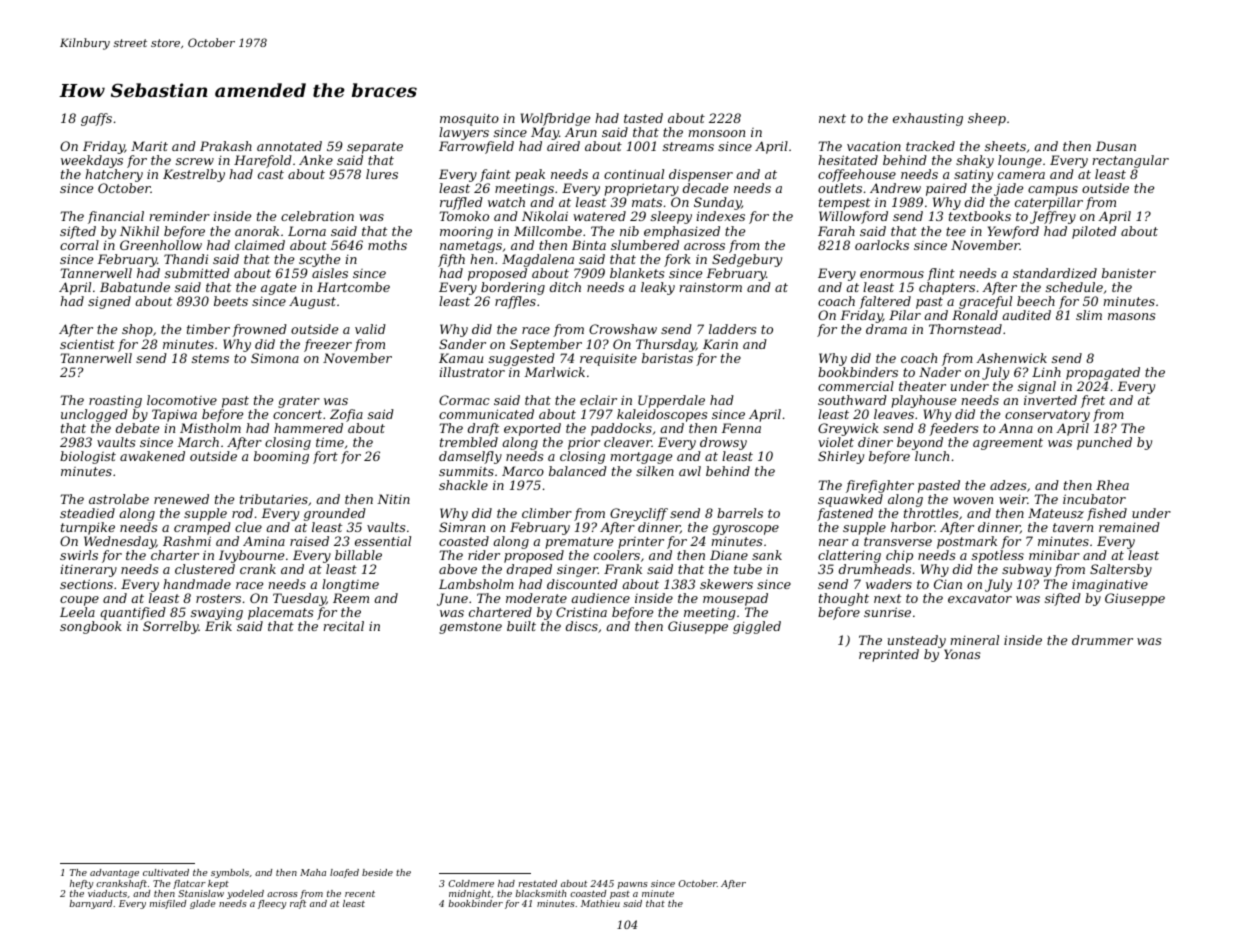 The image size is (1233, 952). What do you see at coordinates (281, 457) in the image?
I see `booming` at bounding box center [281, 457].
